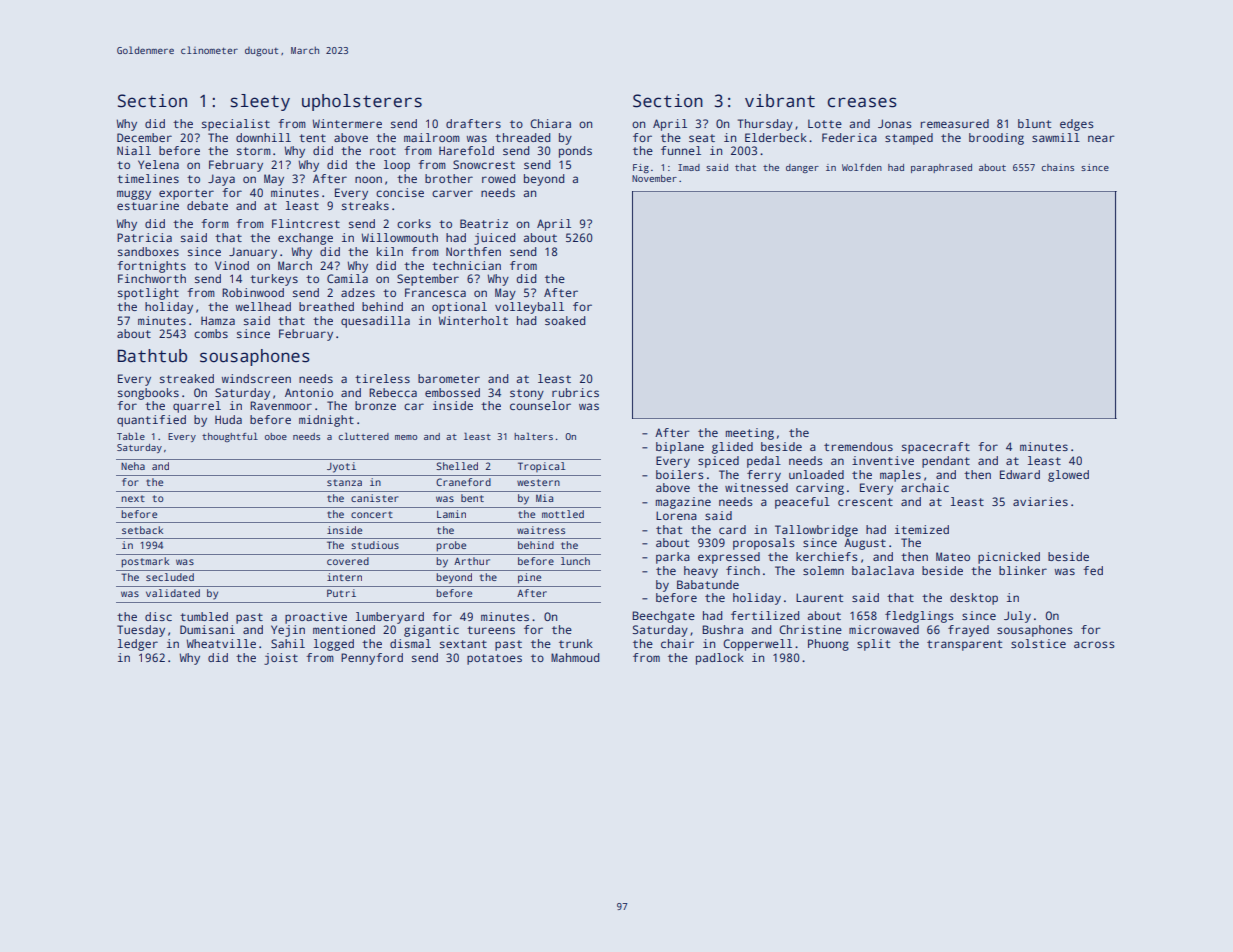 This screenshot has height=952, width=1233. What do you see at coordinates (148, 294) in the screenshot?
I see `spotlight` at bounding box center [148, 294].
